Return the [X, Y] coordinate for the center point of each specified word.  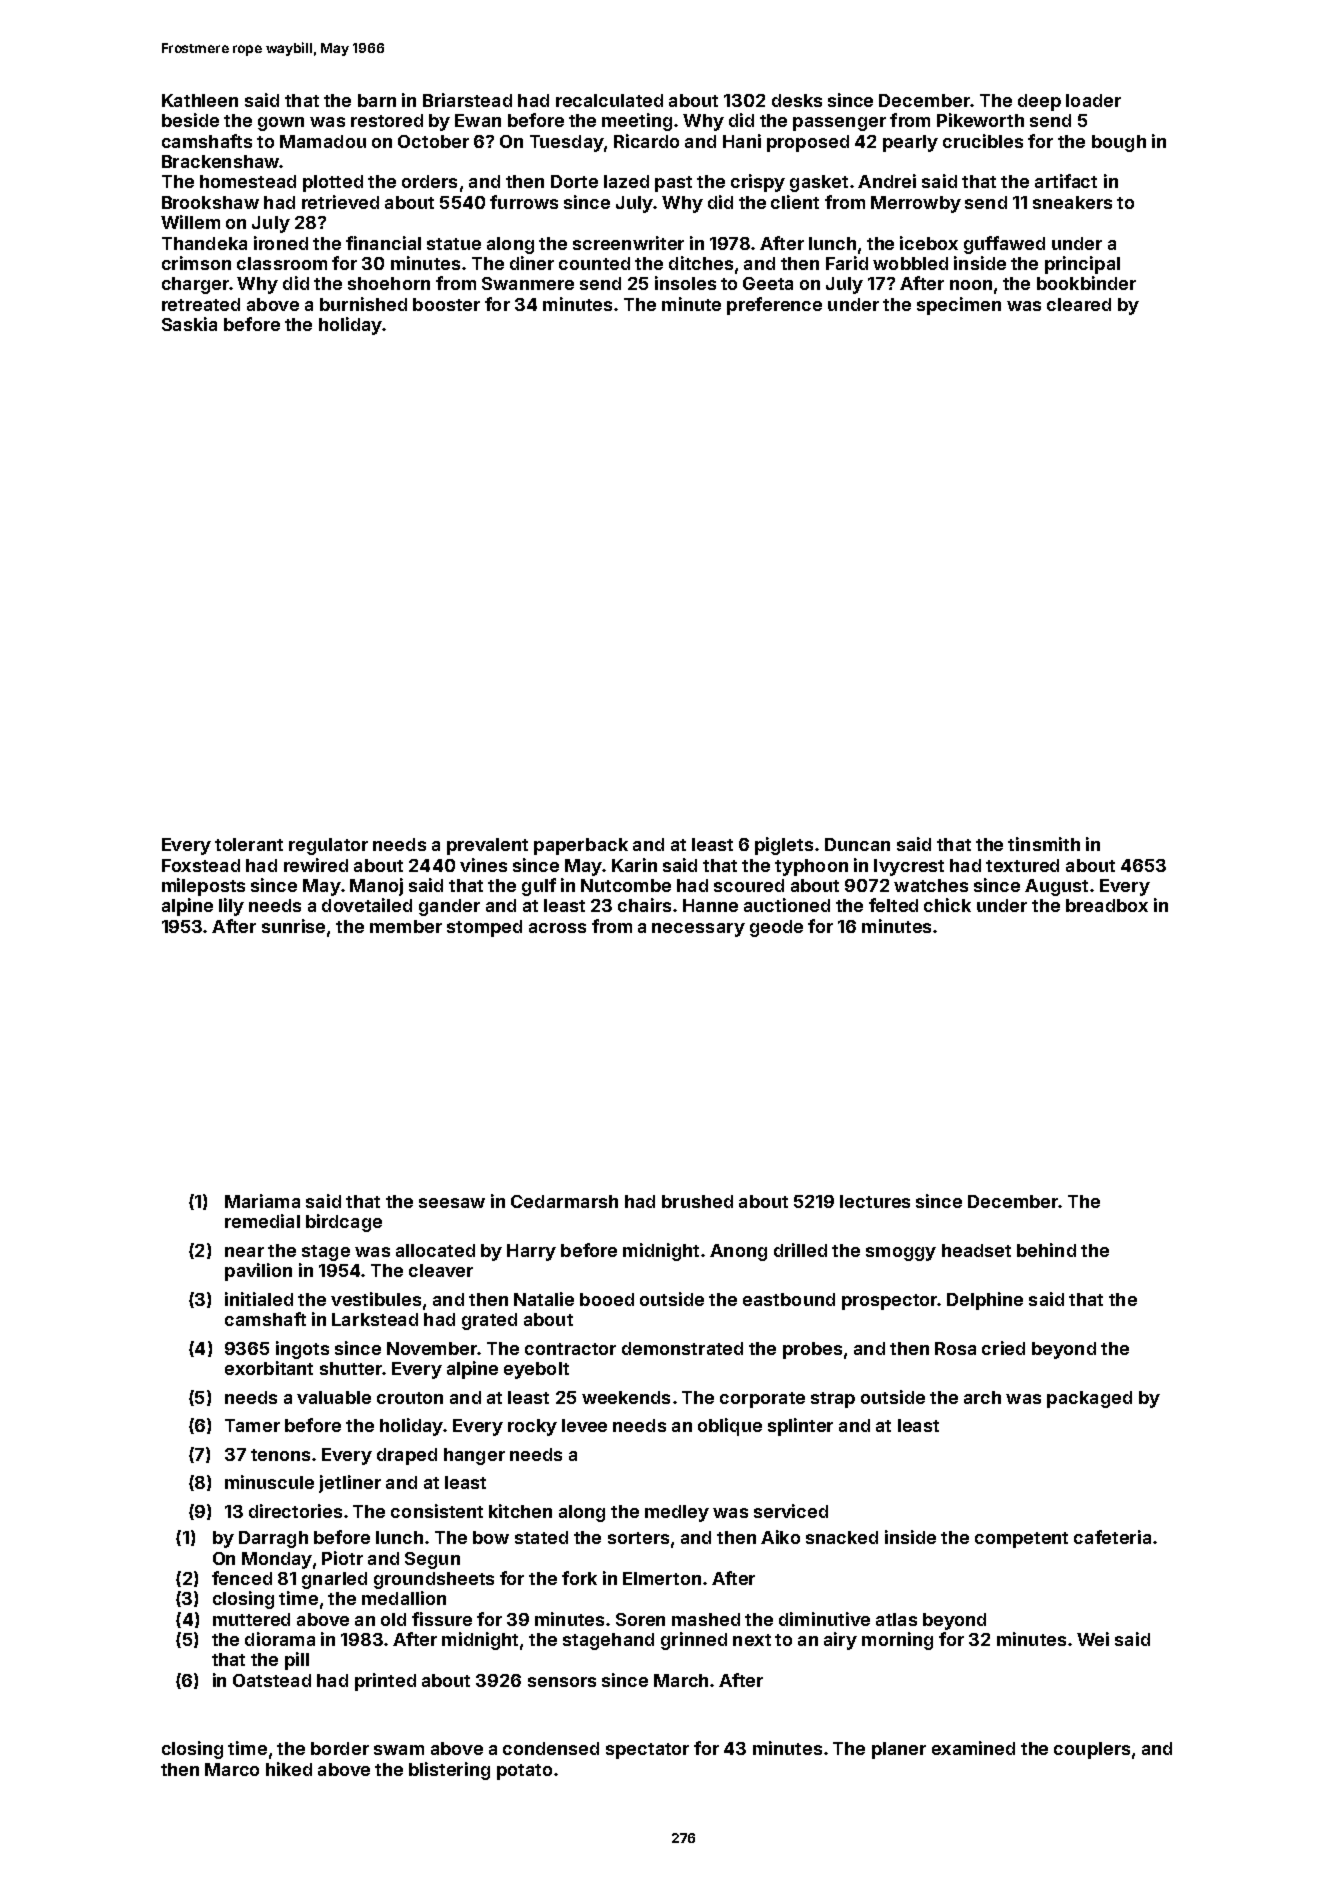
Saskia [189, 324]
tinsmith [1044, 844]
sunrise [293, 926]
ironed [281, 243]
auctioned [787, 905]
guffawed [1004, 245]
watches [931, 885]
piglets [784, 846]
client [795, 202]
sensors [562, 1682]
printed [385, 1682]
